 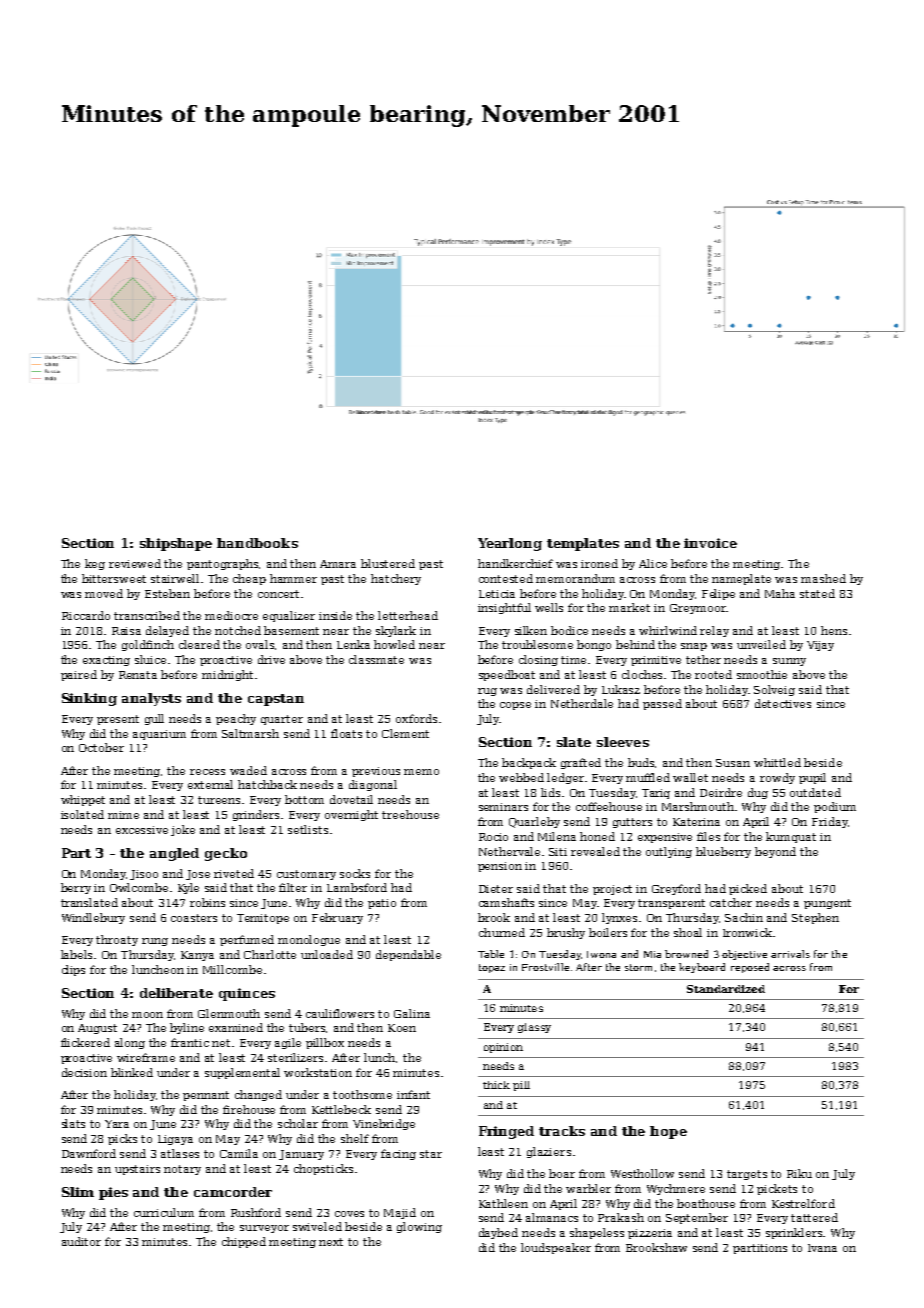 I want to click on cauliflowers, so click(x=340, y=1013).
